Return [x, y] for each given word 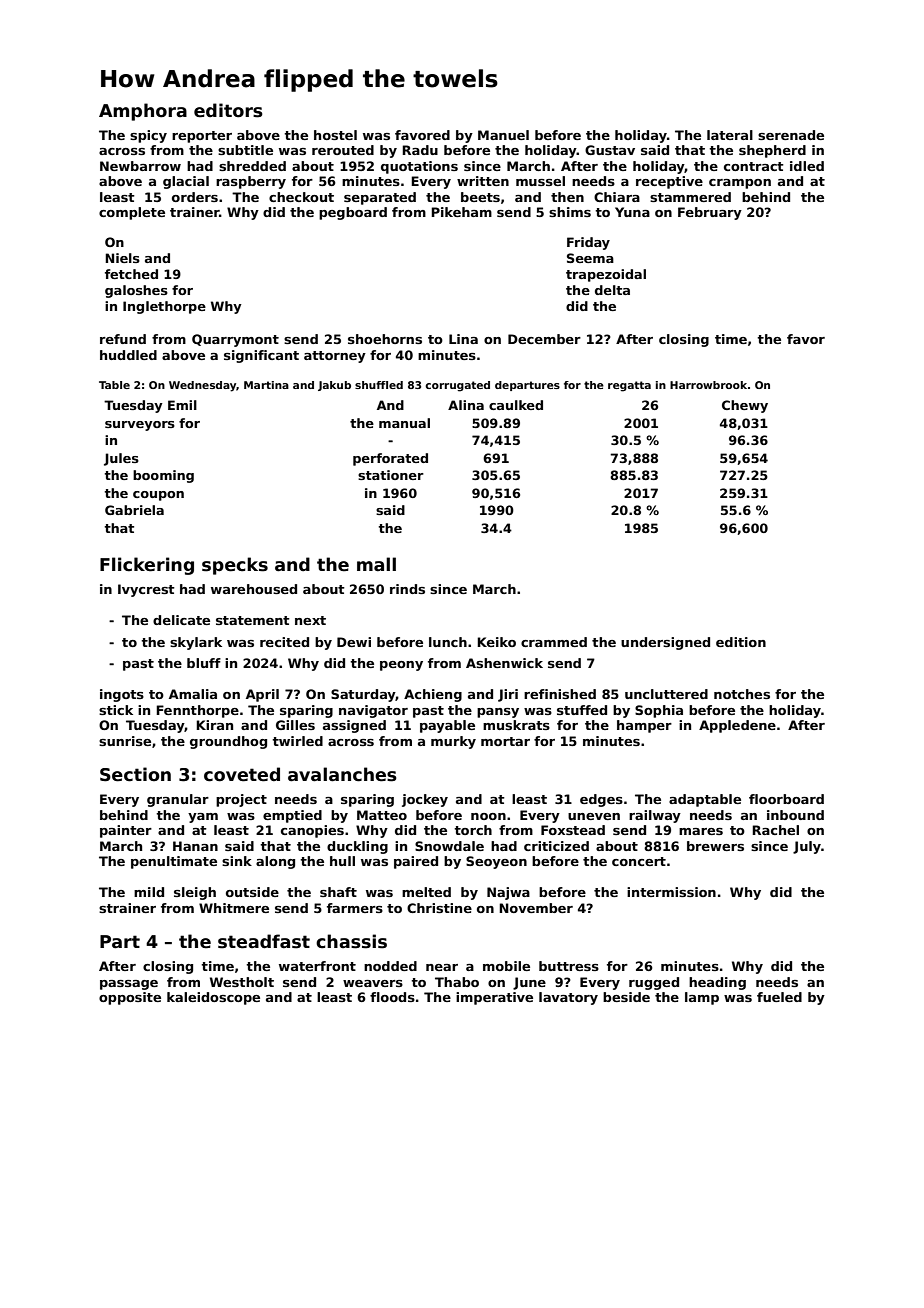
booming [163, 476]
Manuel [503, 135]
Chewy [745, 406]
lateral [730, 135]
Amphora [143, 112]
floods [392, 997]
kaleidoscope [213, 998]
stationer [391, 475]
